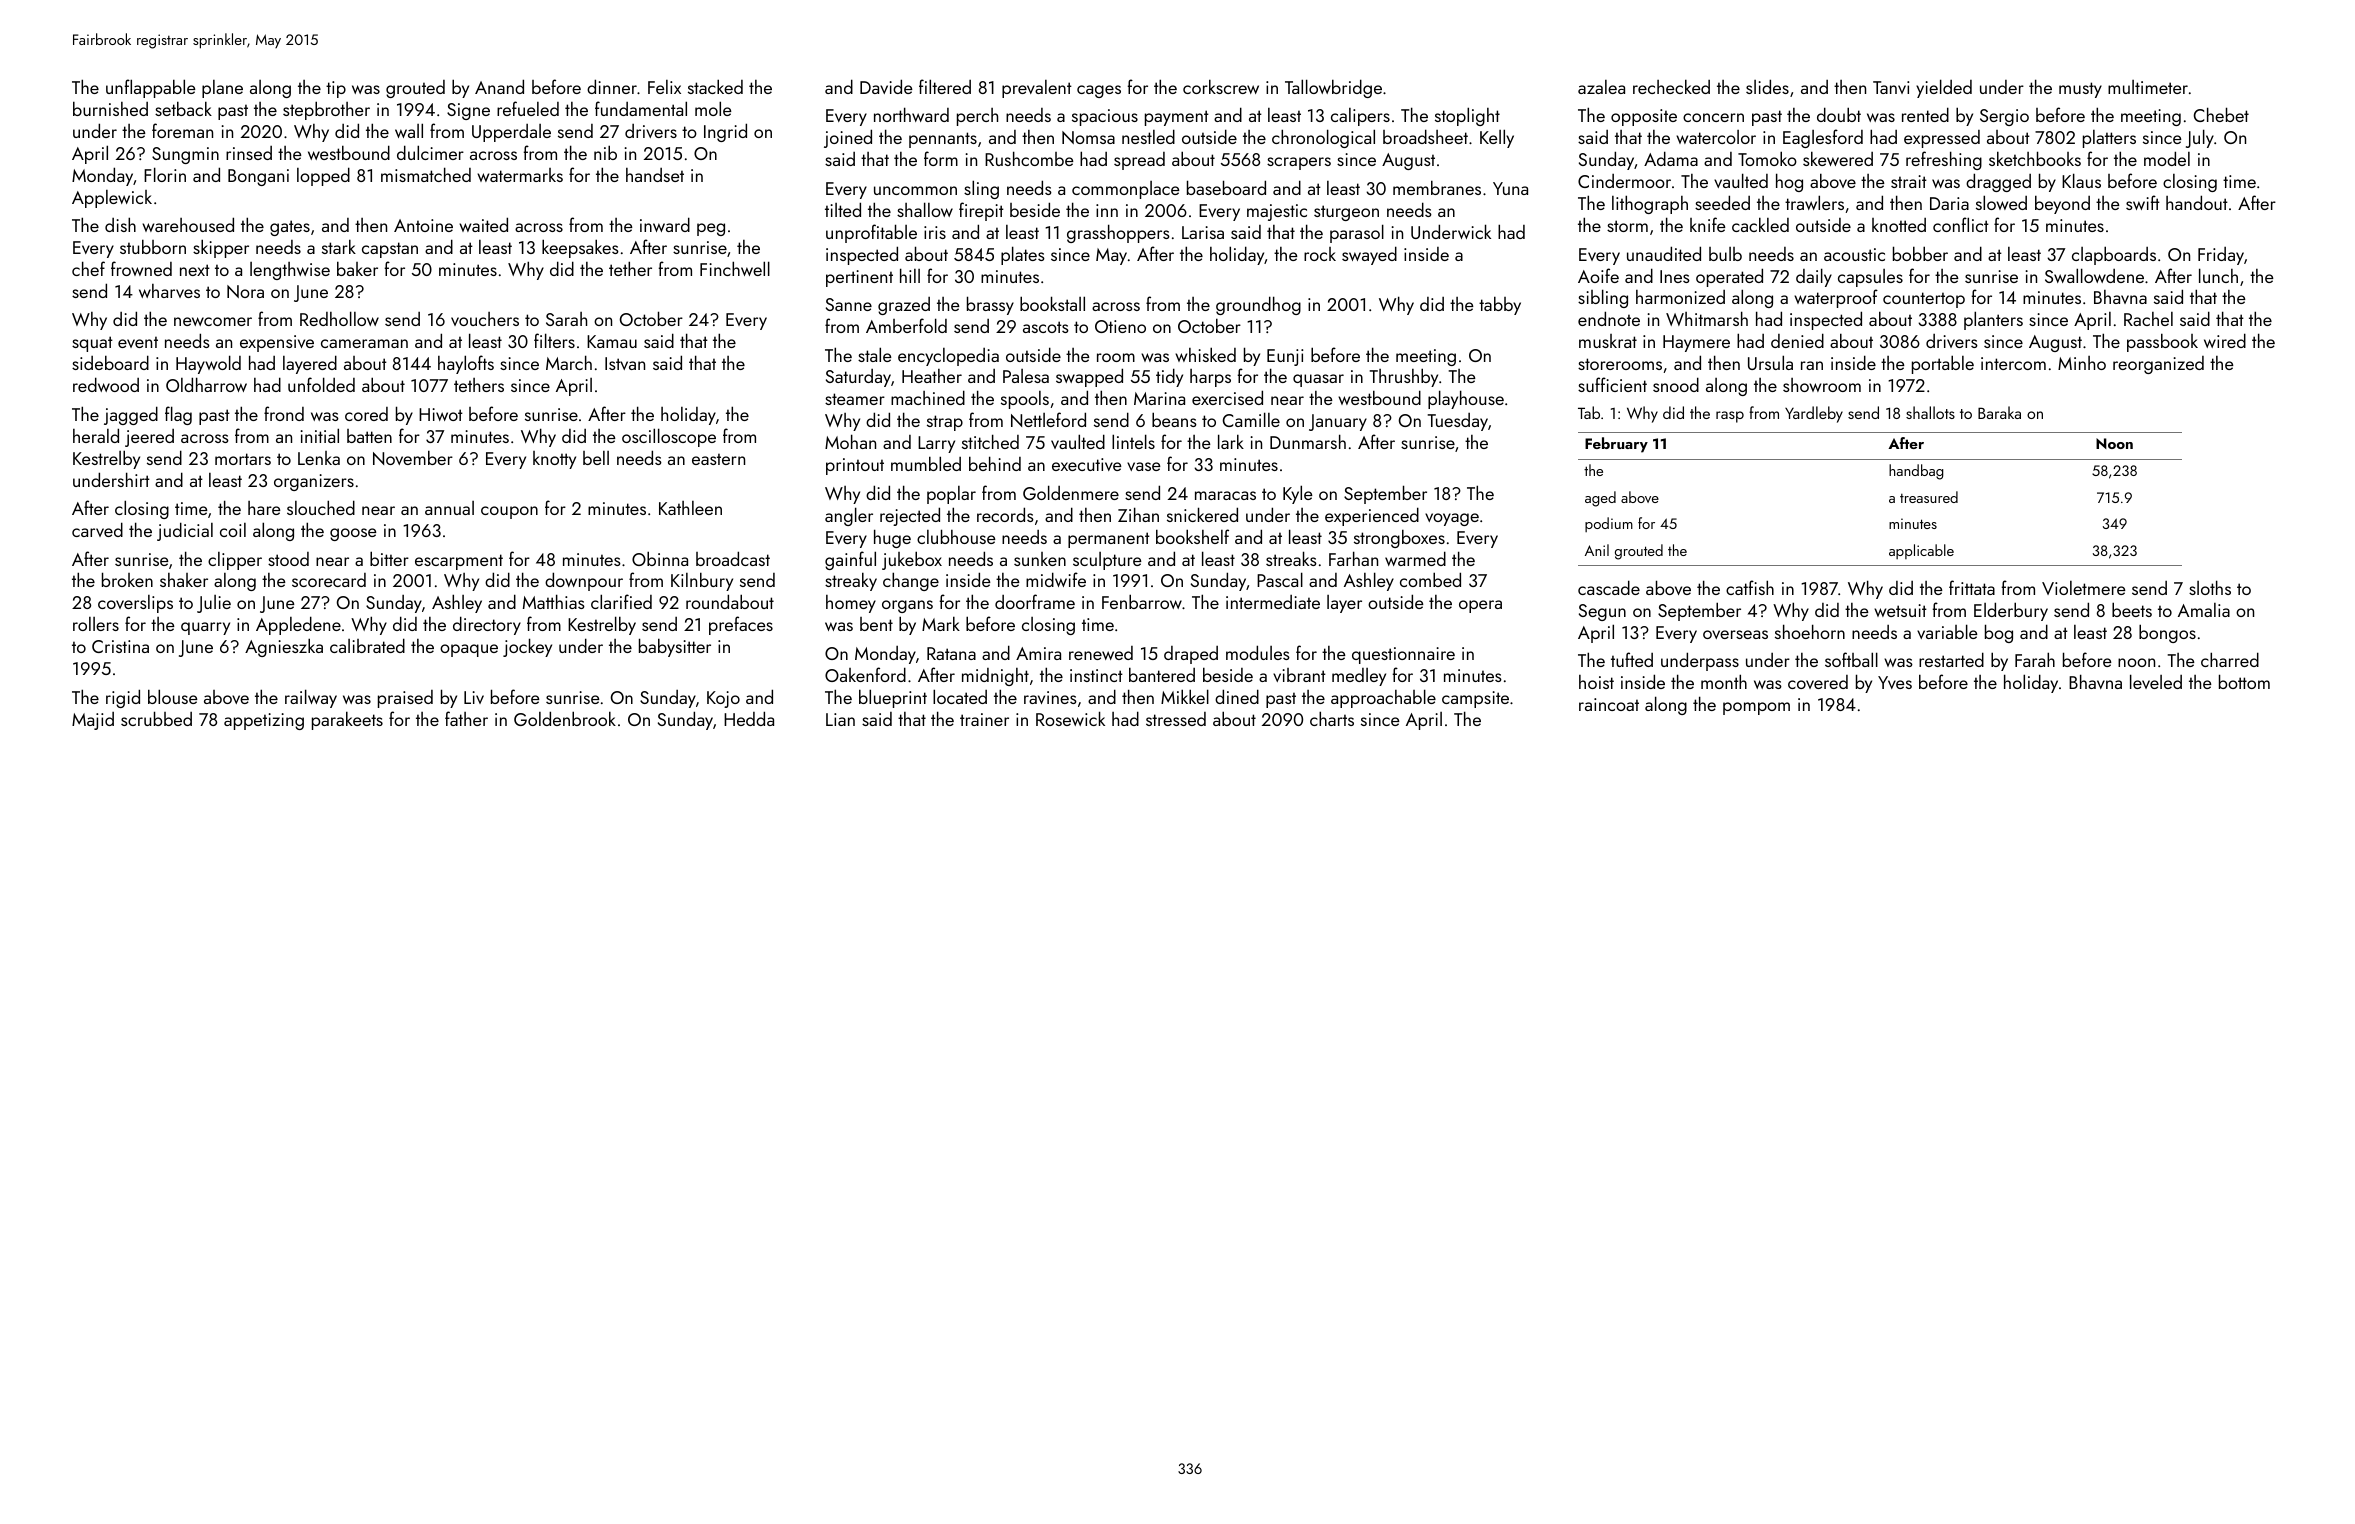 The width and height of the screenshot is (2355, 1524). I want to click on jockey, so click(527, 647).
